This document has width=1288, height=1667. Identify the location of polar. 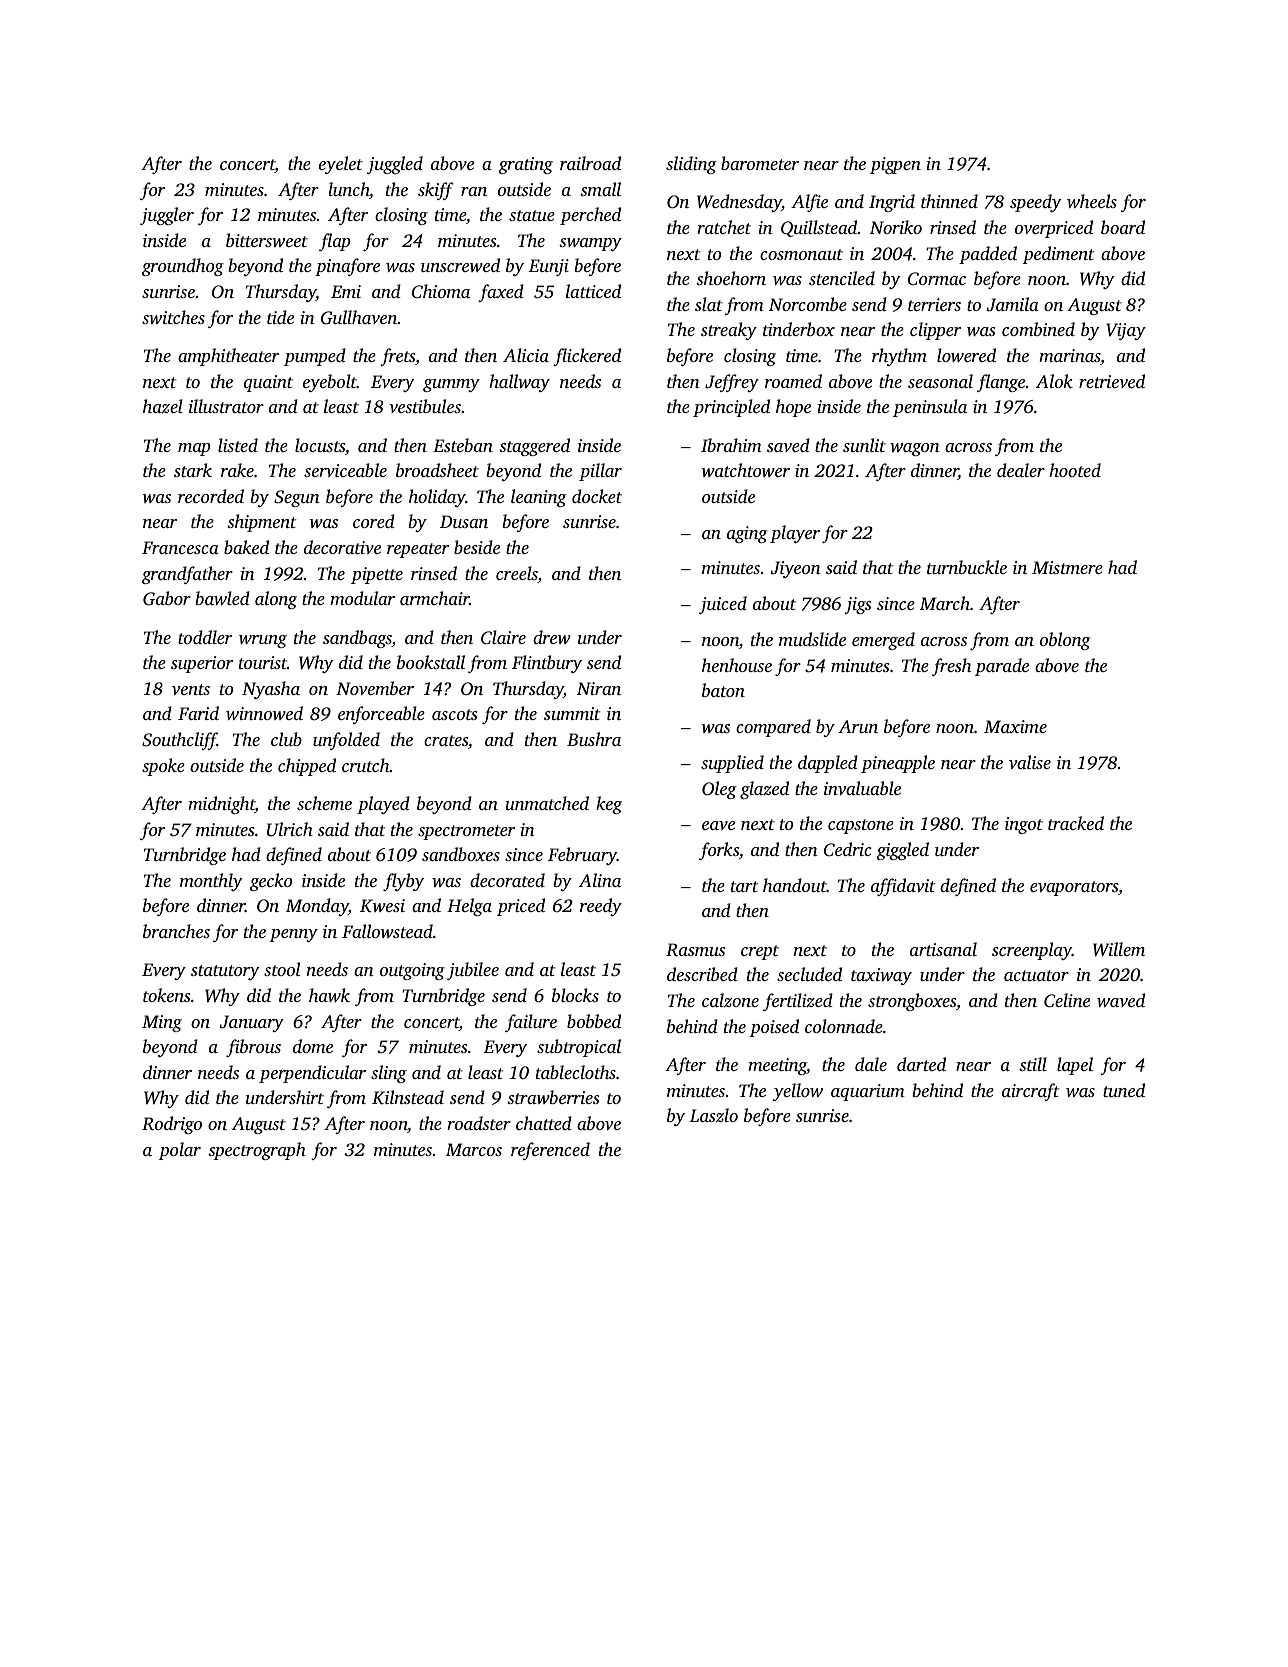
(180, 1151).
